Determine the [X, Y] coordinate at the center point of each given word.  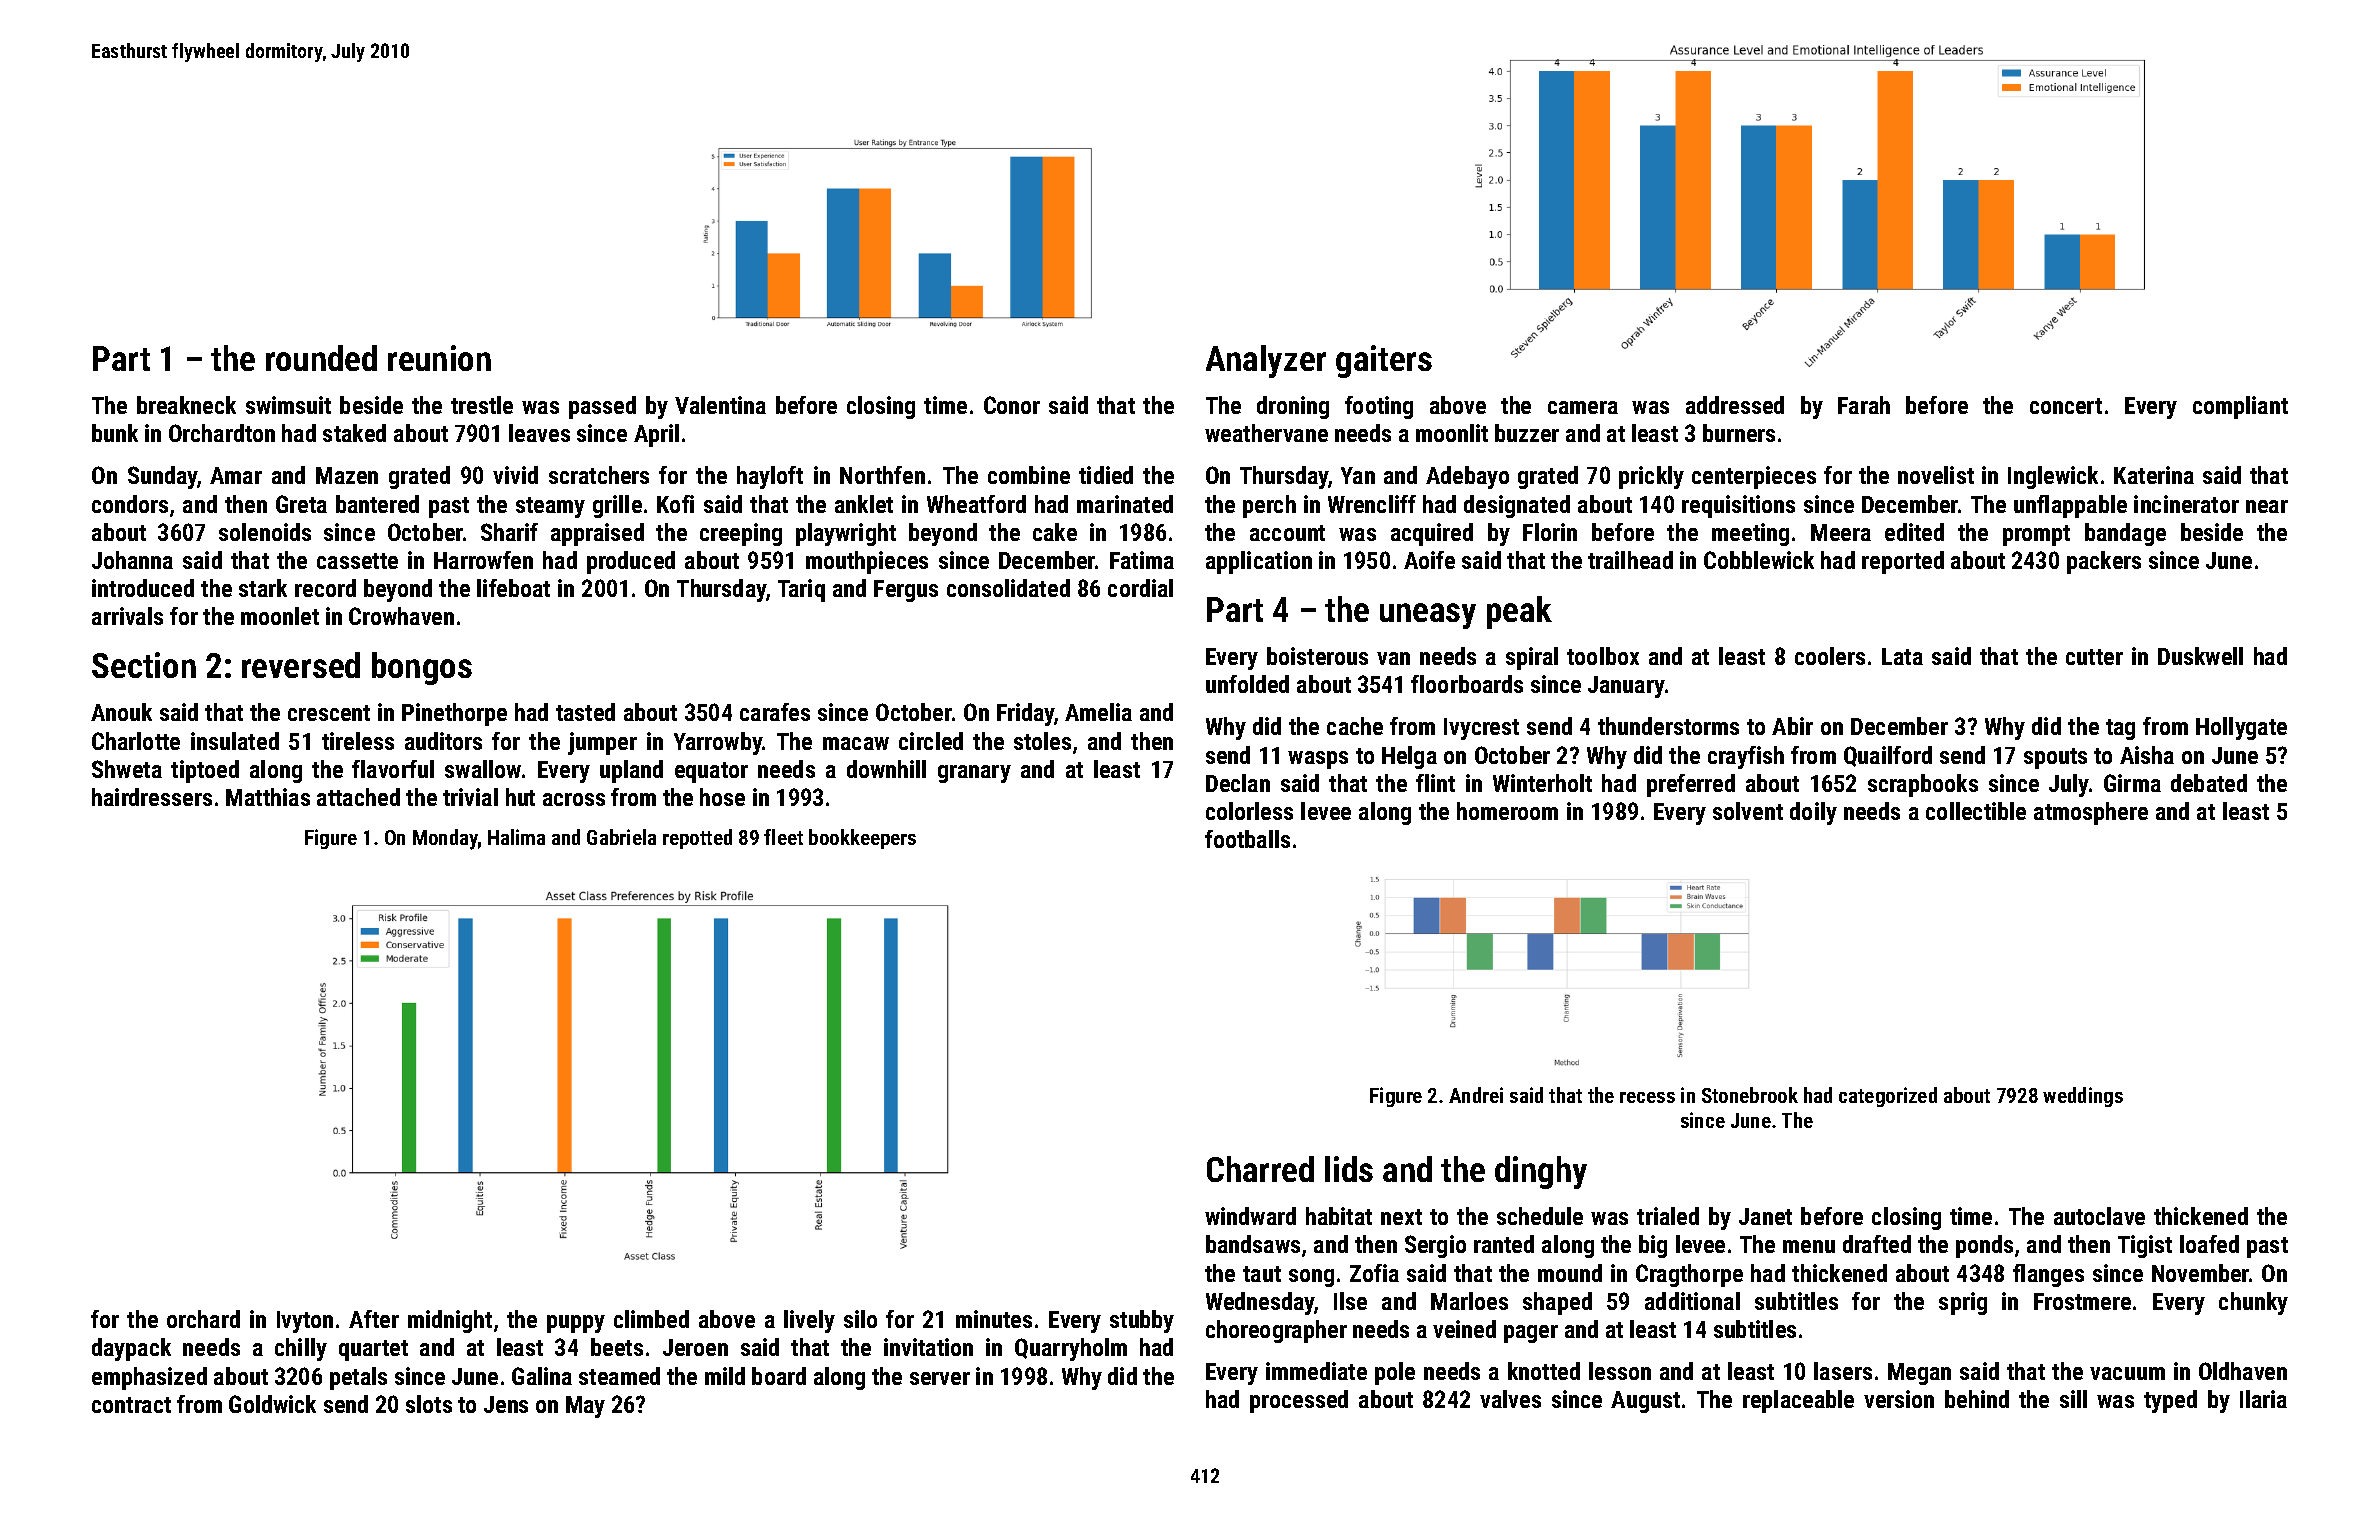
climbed [651, 1319]
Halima [516, 837]
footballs [1247, 839]
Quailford [1888, 756]
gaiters [1384, 361]
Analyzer [1266, 361]
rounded [321, 358]
